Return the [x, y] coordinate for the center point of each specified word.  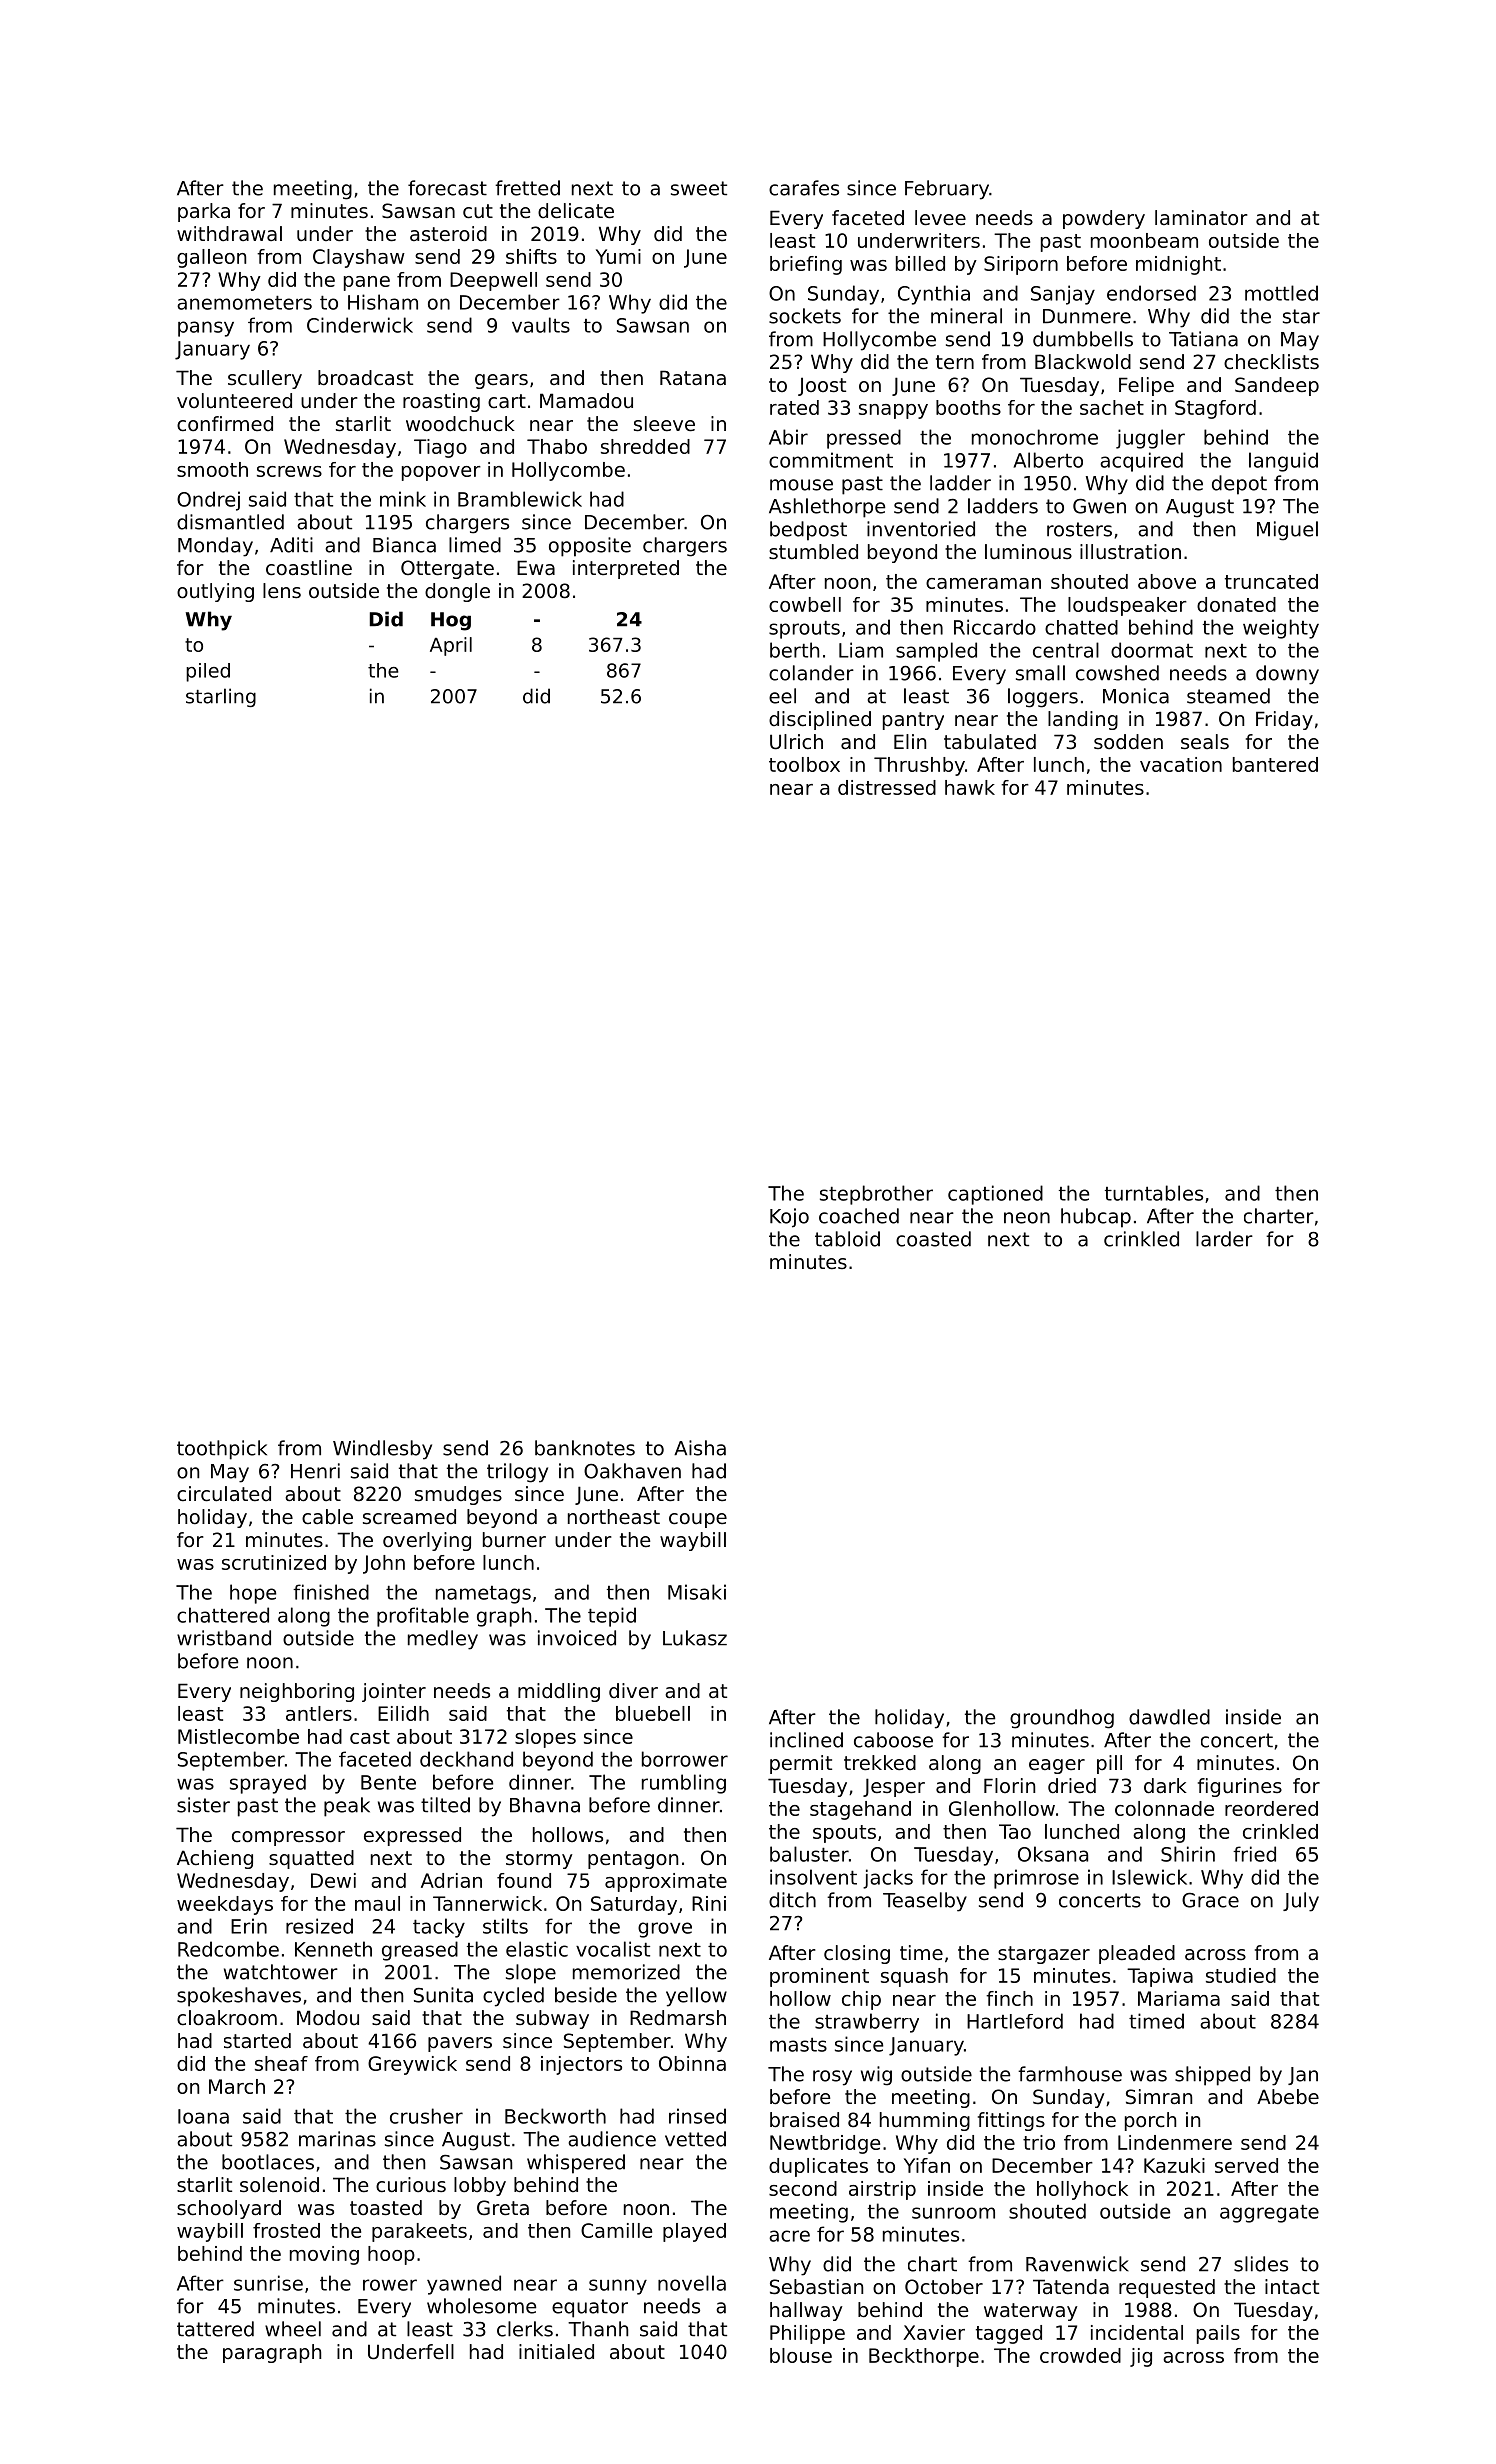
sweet [699, 188]
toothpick [222, 1450]
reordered [1271, 1808]
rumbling [684, 1784]
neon [1027, 1218]
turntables [1154, 1193]
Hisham [383, 302]
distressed [887, 787]
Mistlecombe [238, 1736]
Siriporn [1021, 265]
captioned [995, 1195]
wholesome [481, 2306]
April [451, 646]
